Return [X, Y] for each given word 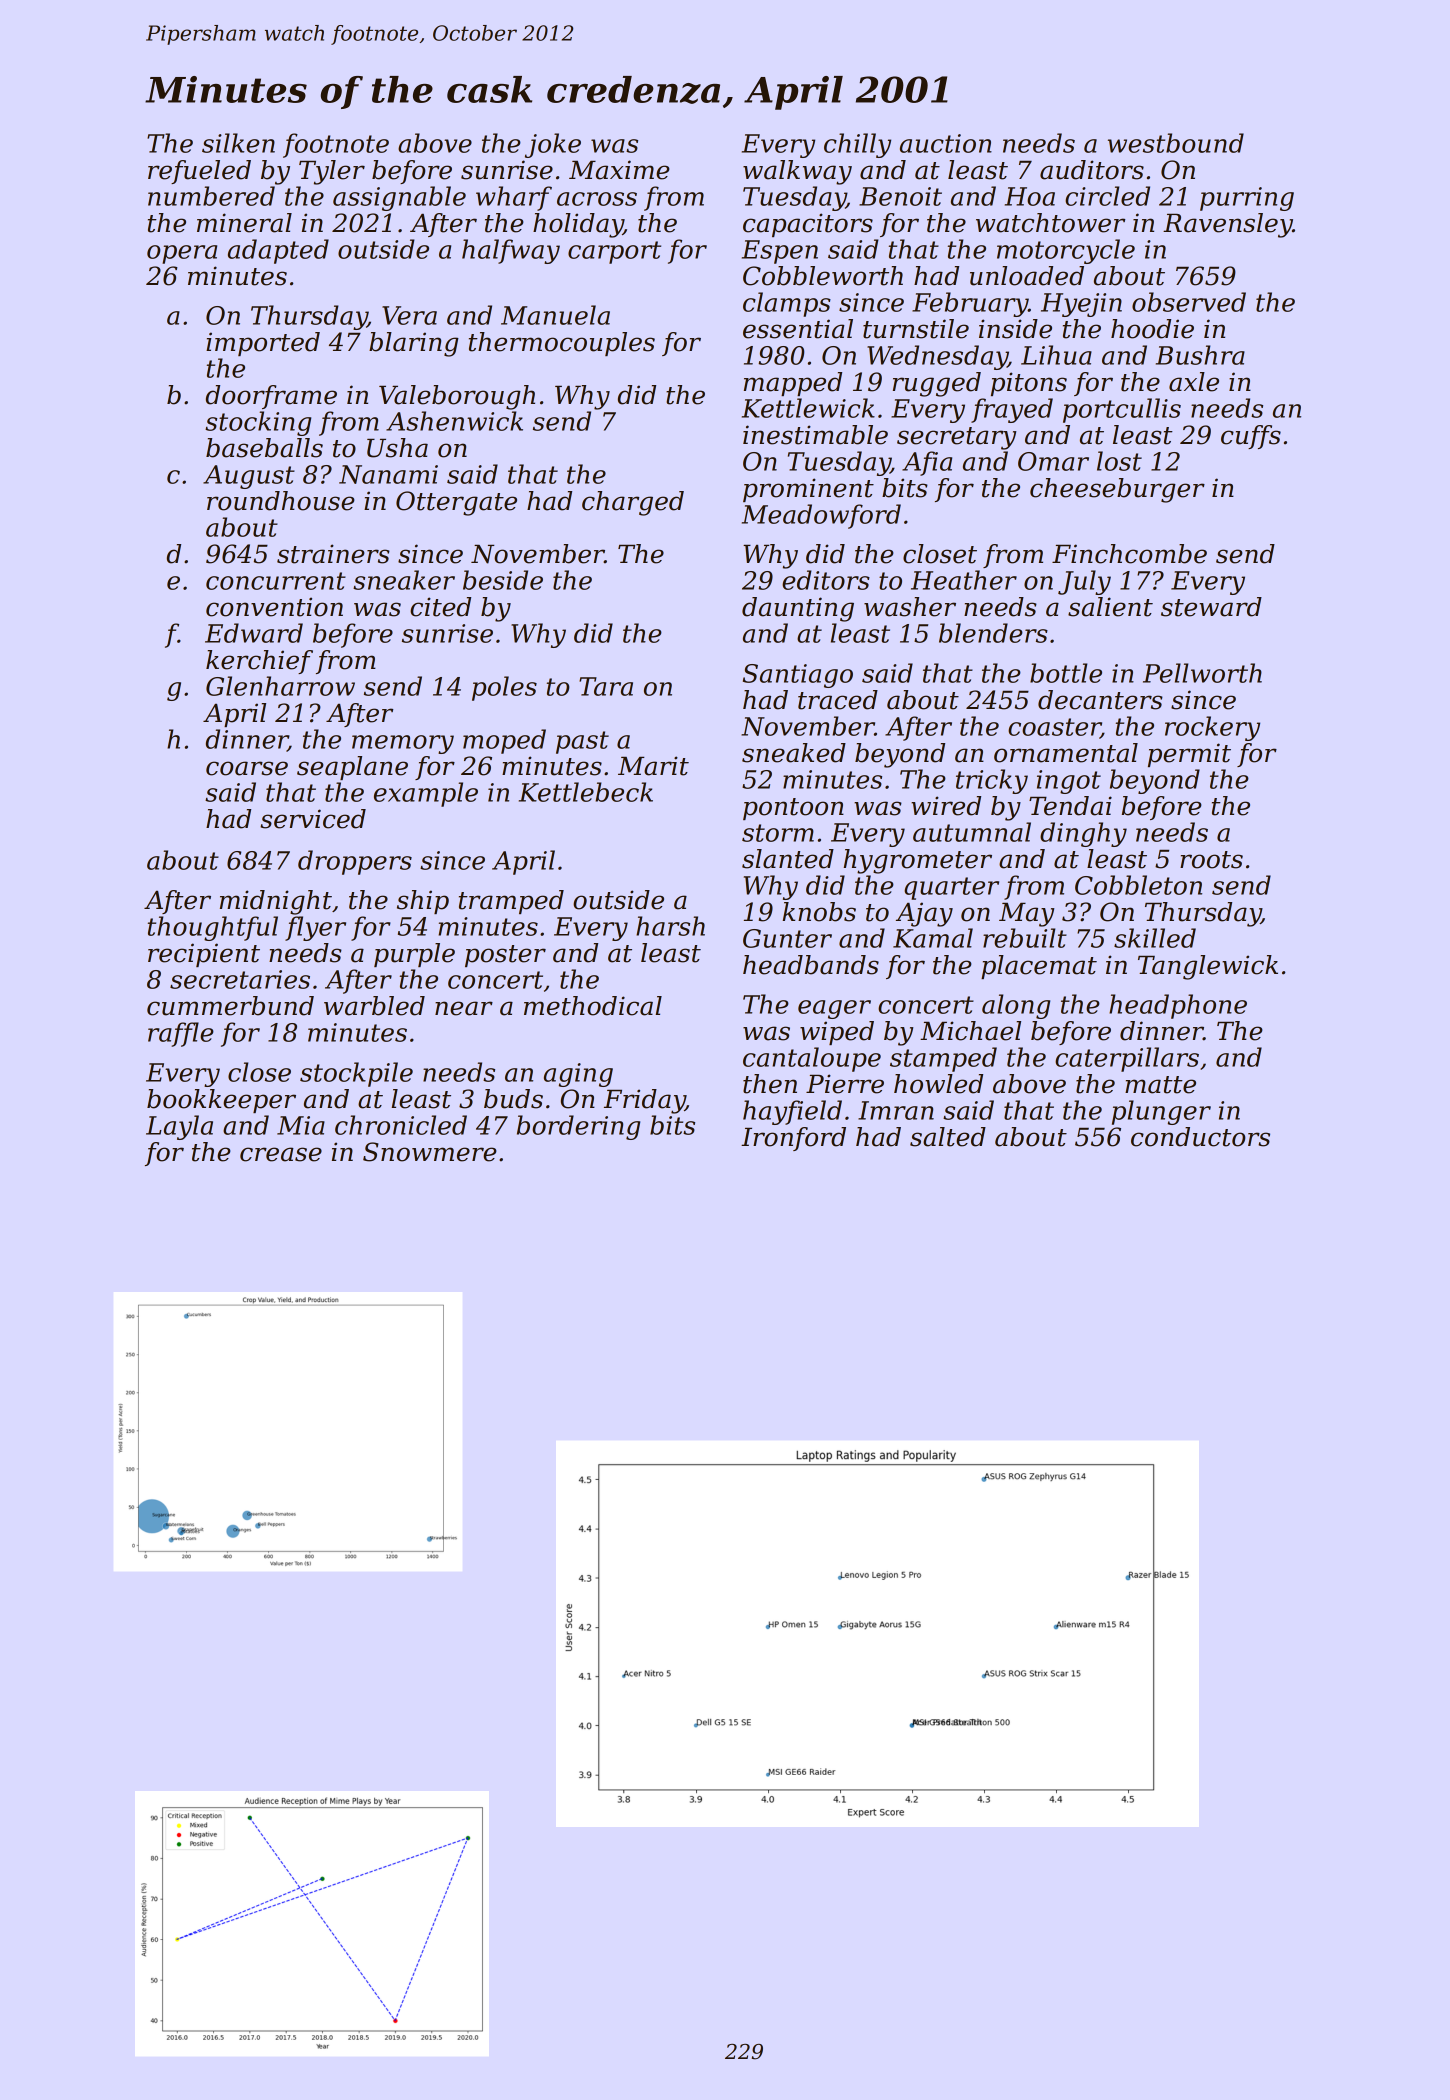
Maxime [619, 170]
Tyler [332, 172]
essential [798, 329]
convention [274, 607]
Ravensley [1228, 225]
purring [1247, 199]
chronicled [401, 1125]
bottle [1066, 673]
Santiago [798, 676]
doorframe [271, 397]
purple [414, 955]
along [1016, 1006]
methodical [593, 1006]
